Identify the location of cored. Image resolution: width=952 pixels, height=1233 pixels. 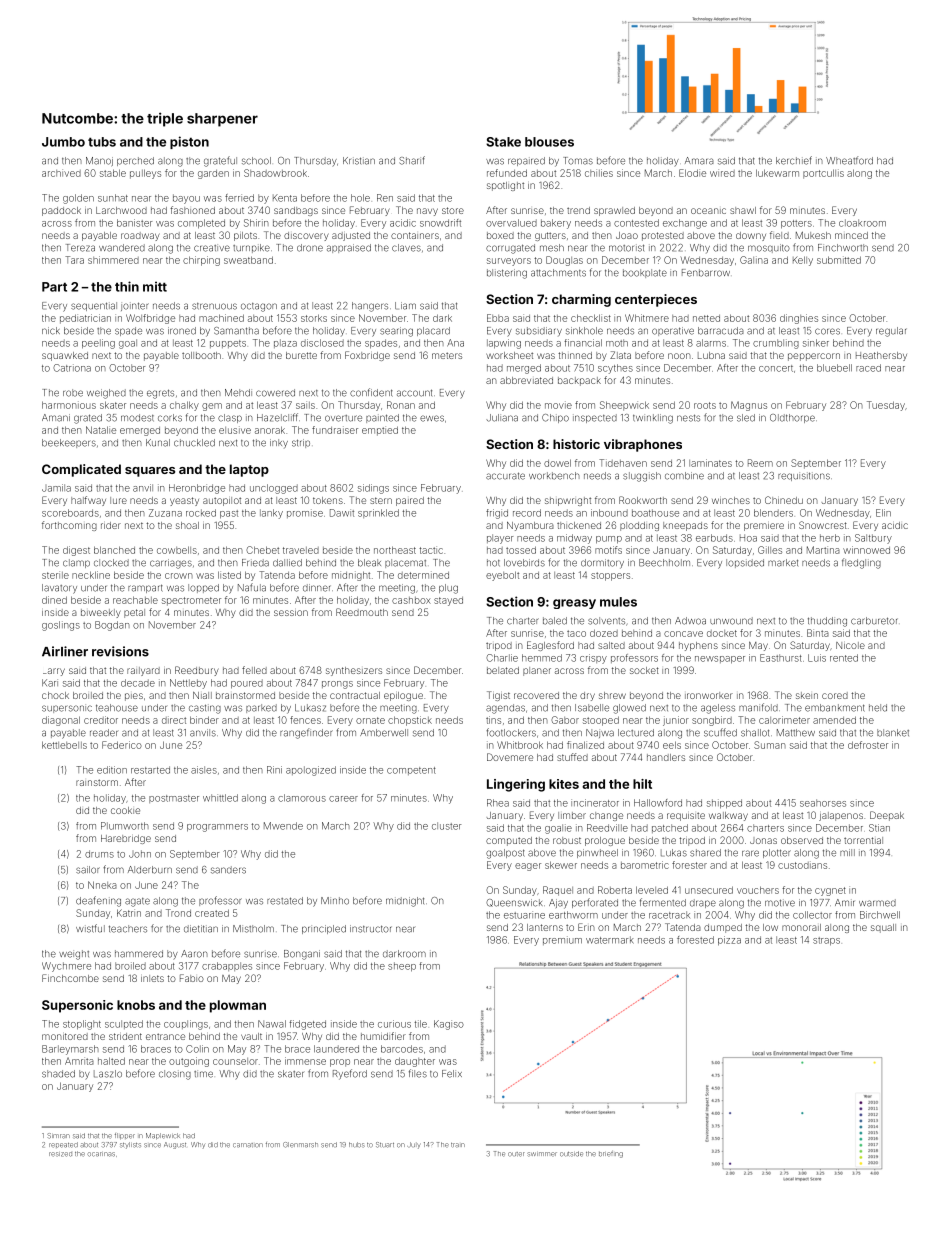
(835, 695).
